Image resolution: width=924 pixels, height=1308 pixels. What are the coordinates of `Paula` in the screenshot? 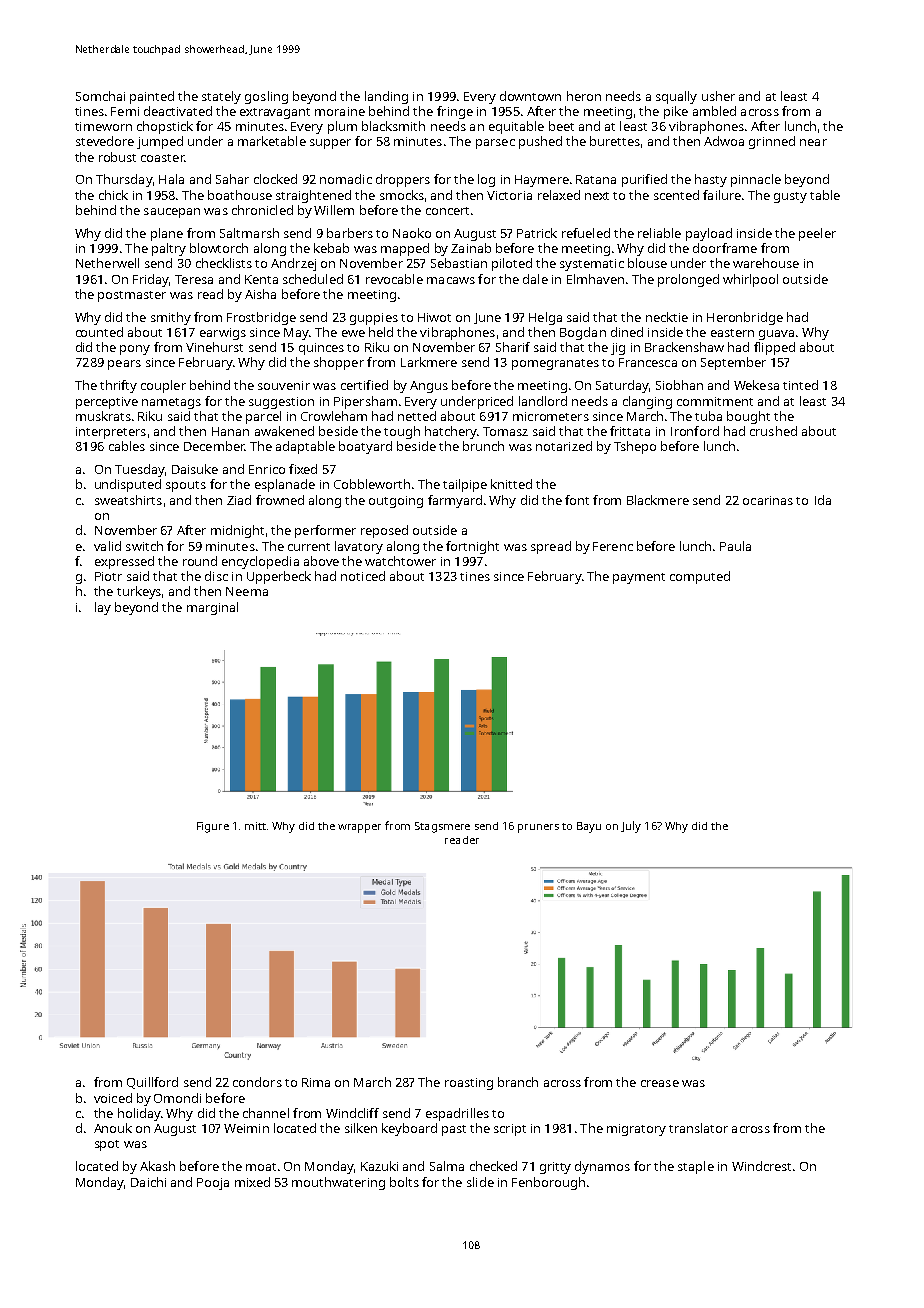 It's located at (735, 546).
